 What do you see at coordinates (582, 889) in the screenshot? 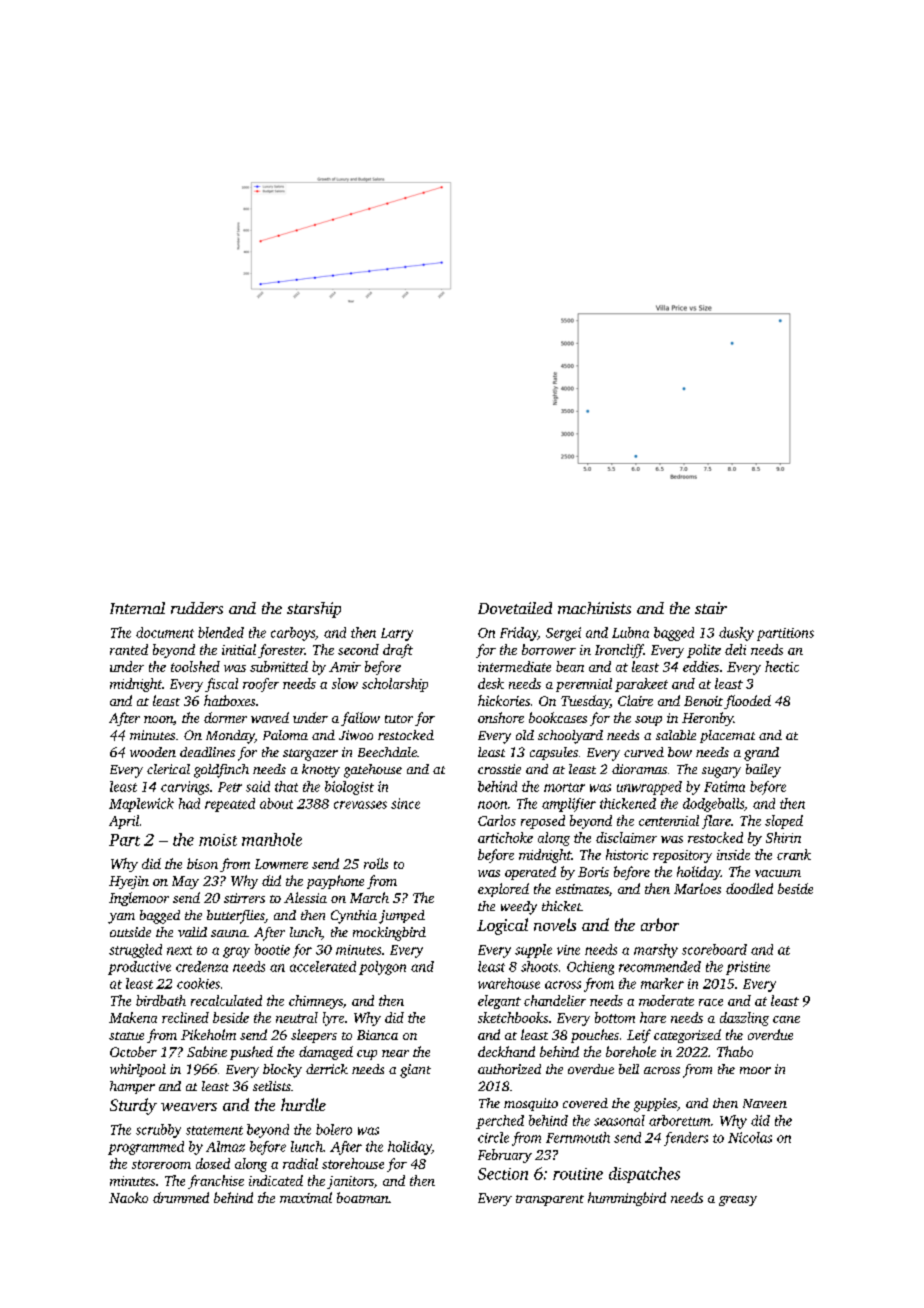
I see `estimates` at bounding box center [582, 889].
